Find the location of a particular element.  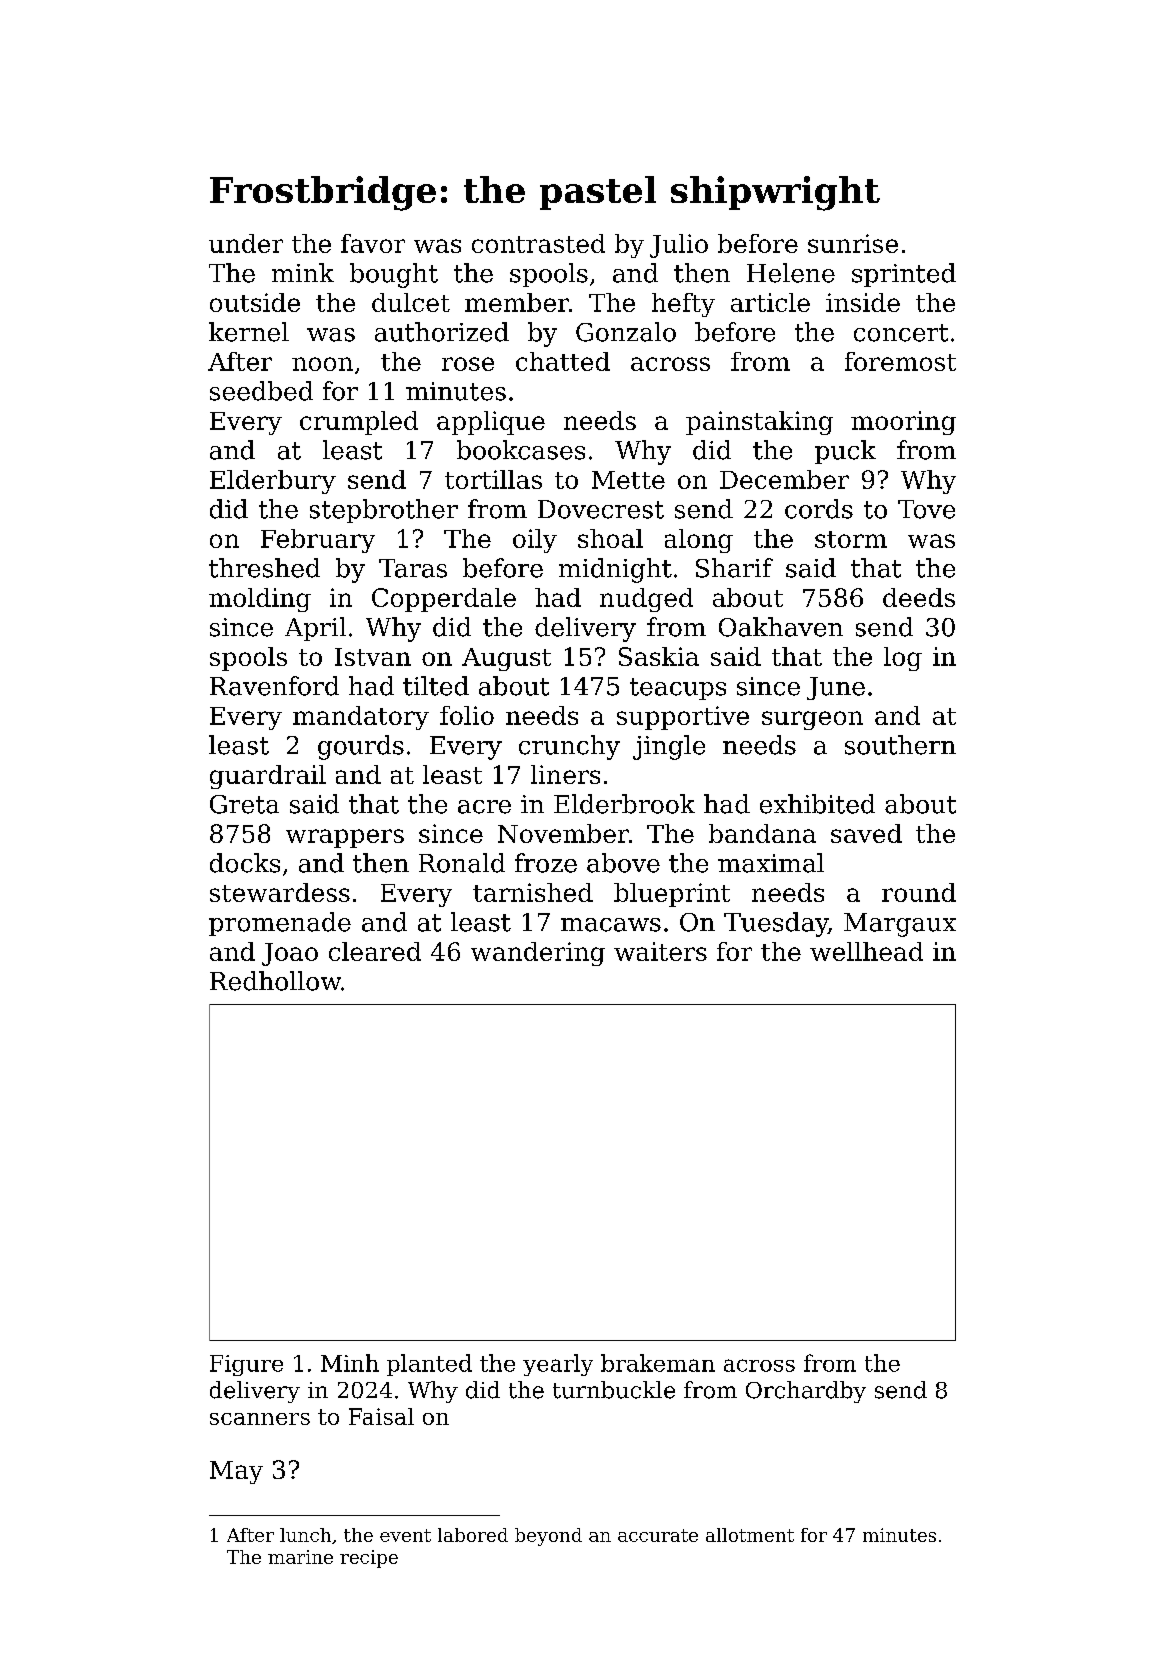

round is located at coordinates (919, 892).
